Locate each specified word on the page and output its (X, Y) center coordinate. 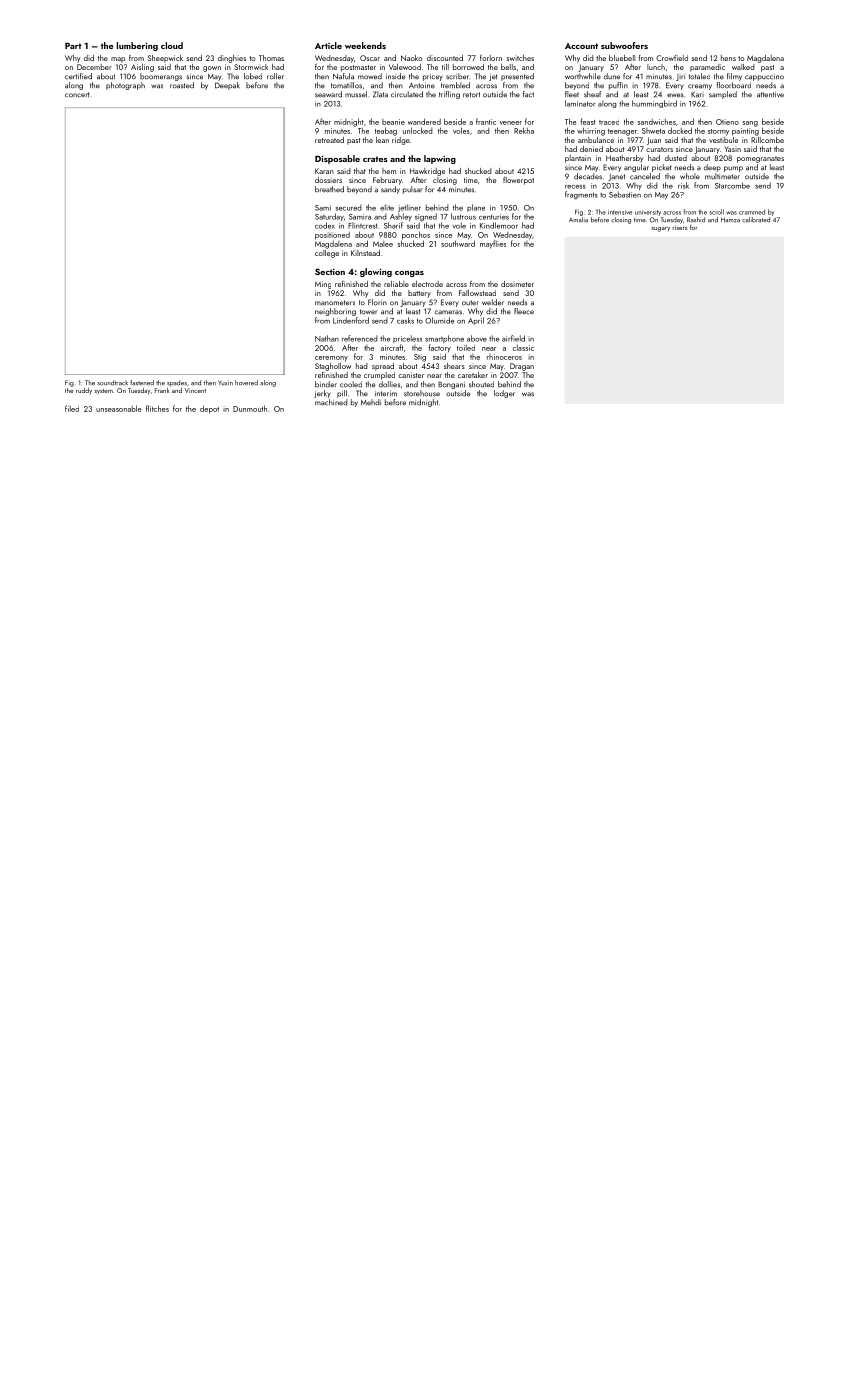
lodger (504, 394)
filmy (734, 77)
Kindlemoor (499, 225)
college (327, 254)
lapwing (440, 159)
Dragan (522, 367)
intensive (620, 212)
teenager (622, 132)
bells (508, 67)
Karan (324, 171)
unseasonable (118, 408)
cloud (172, 45)
